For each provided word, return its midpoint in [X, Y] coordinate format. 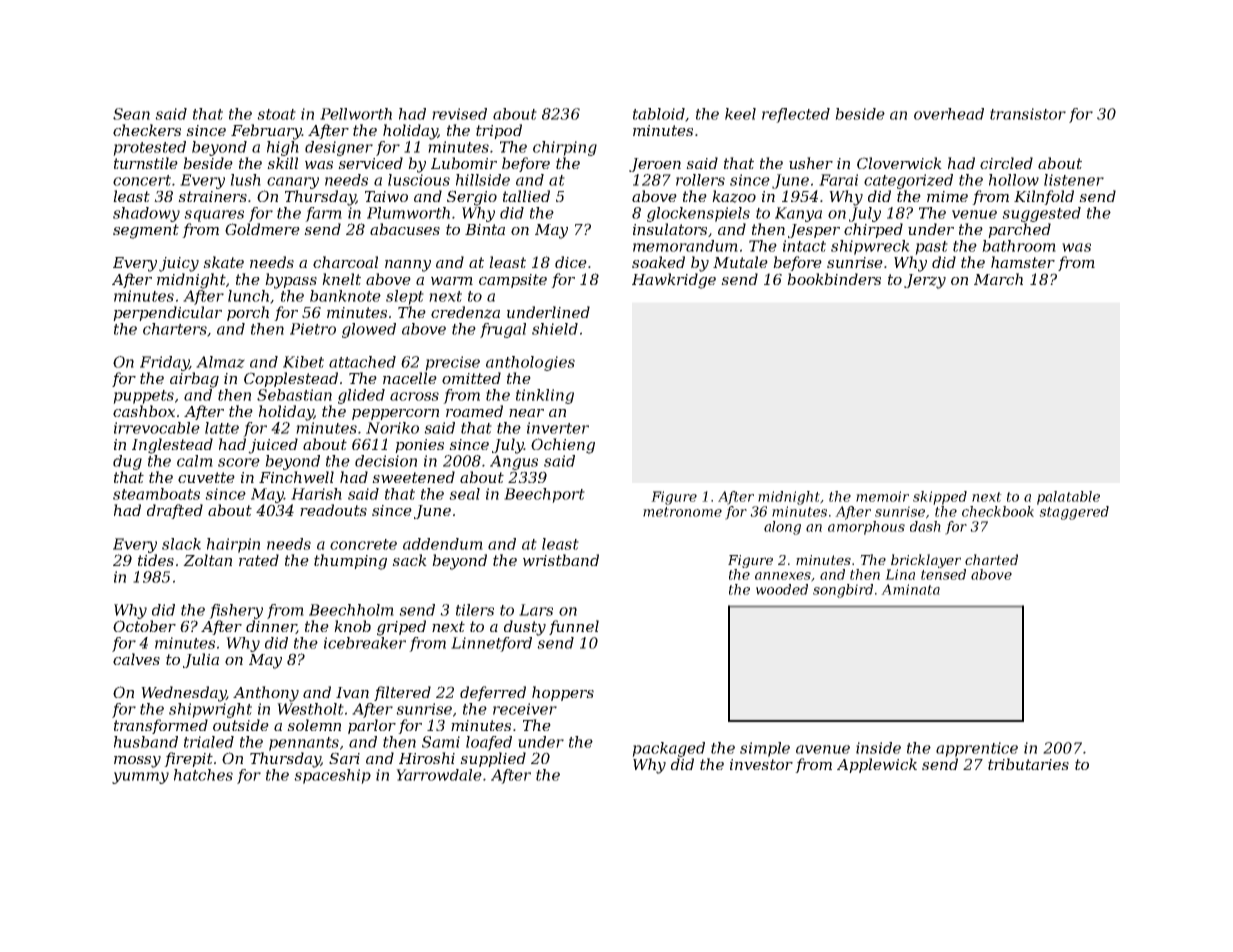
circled [1006, 163]
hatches [203, 775]
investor [761, 764]
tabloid [659, 114]
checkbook [998, 511]
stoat [276, 114]
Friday [164, 363]
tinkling [545, 396]
